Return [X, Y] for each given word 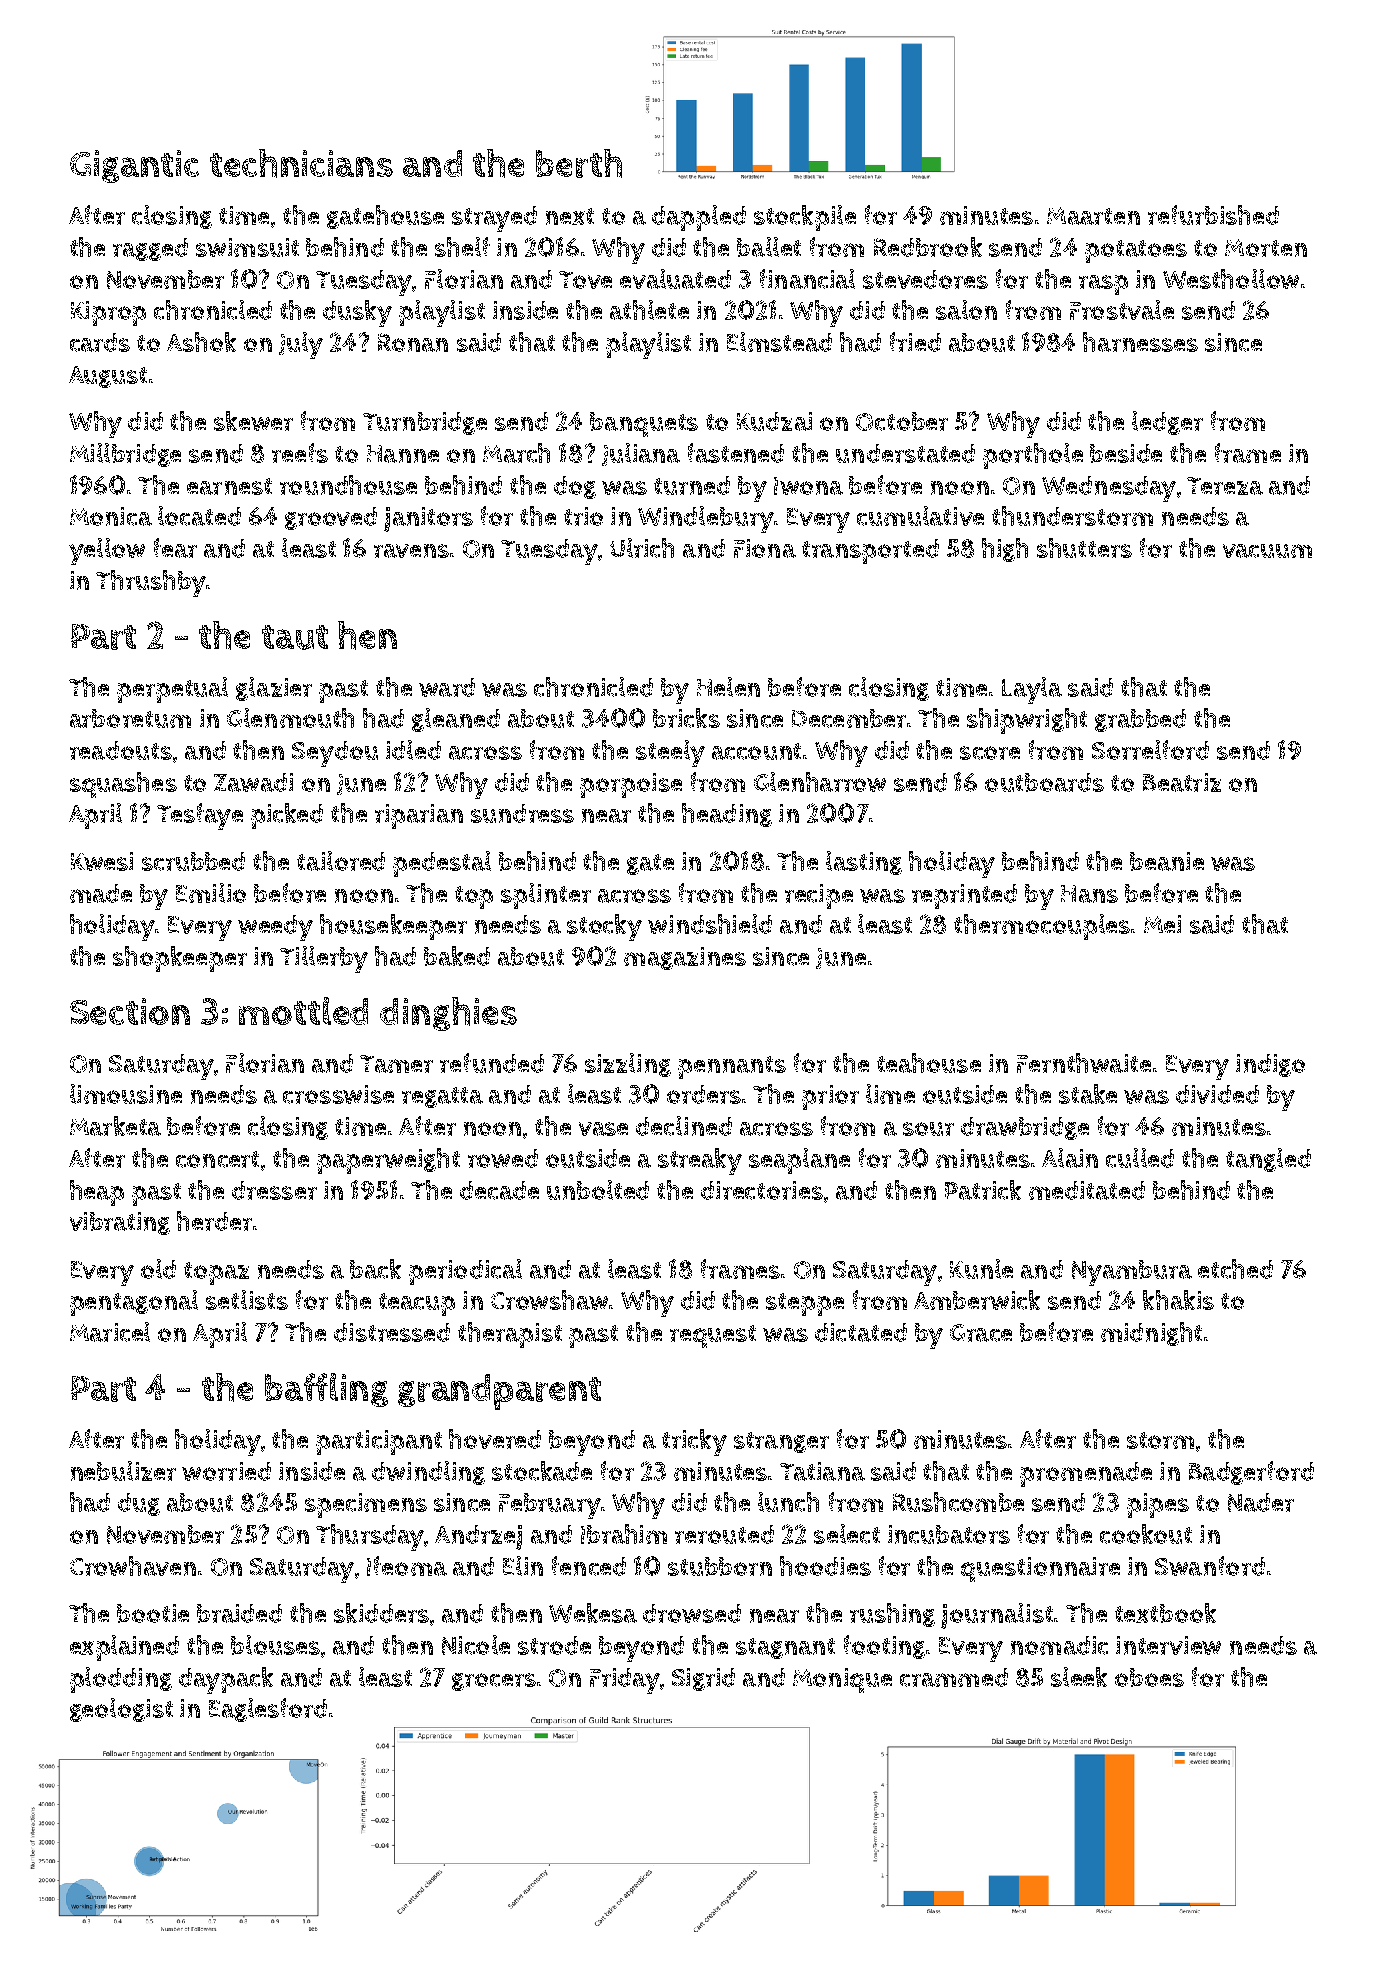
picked [287, 816]
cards [100, 342]
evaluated [675, 279]
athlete [649, 310]
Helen [728, 687]
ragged [150, 249]
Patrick [983, 1190]
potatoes [1136, 251]
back [375, 1269]
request [713, 1336]
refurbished [1213, 215]
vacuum [1267, 551]
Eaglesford [268, 1710]
